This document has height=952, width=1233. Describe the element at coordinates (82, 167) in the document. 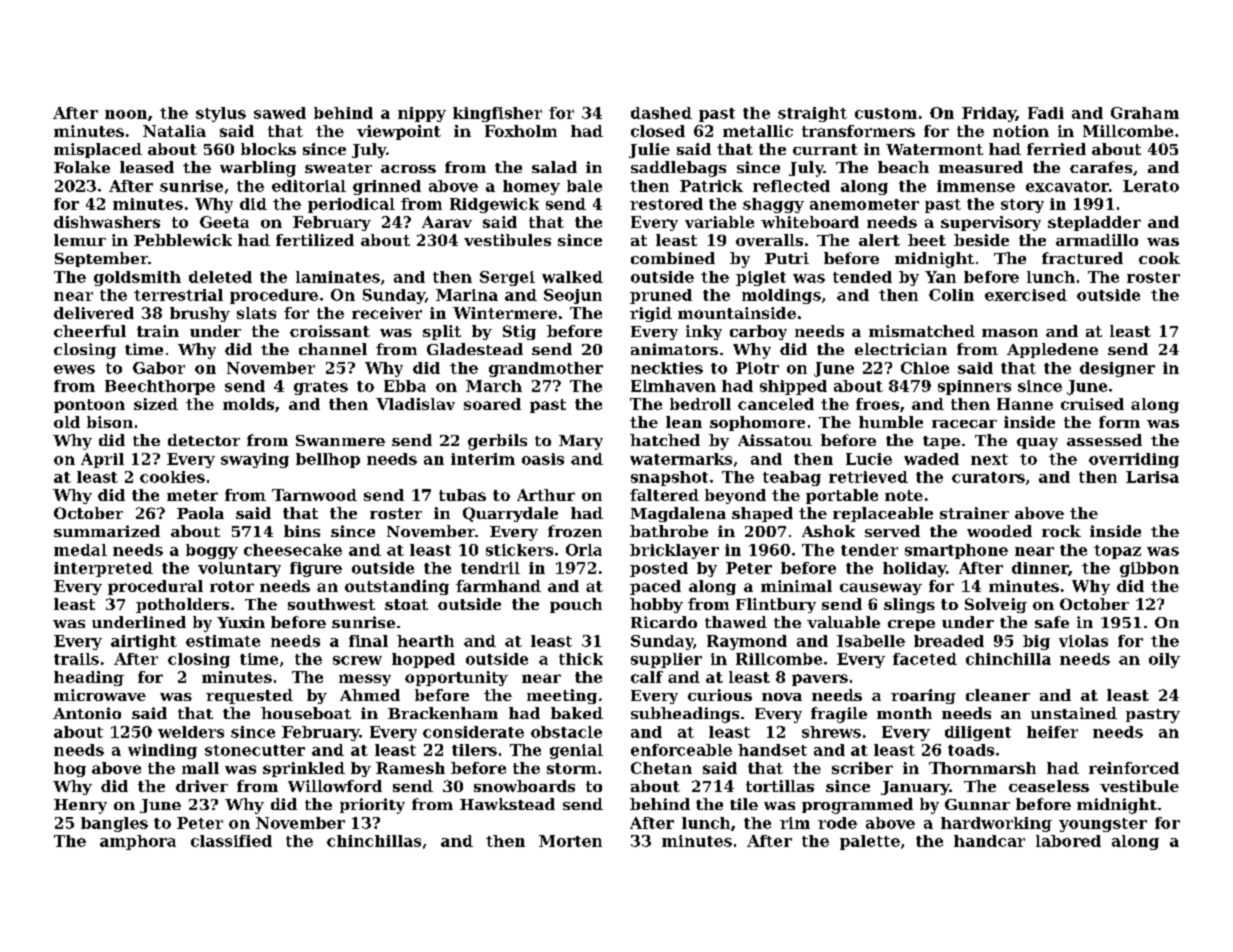

I see `Folake` at that location.
